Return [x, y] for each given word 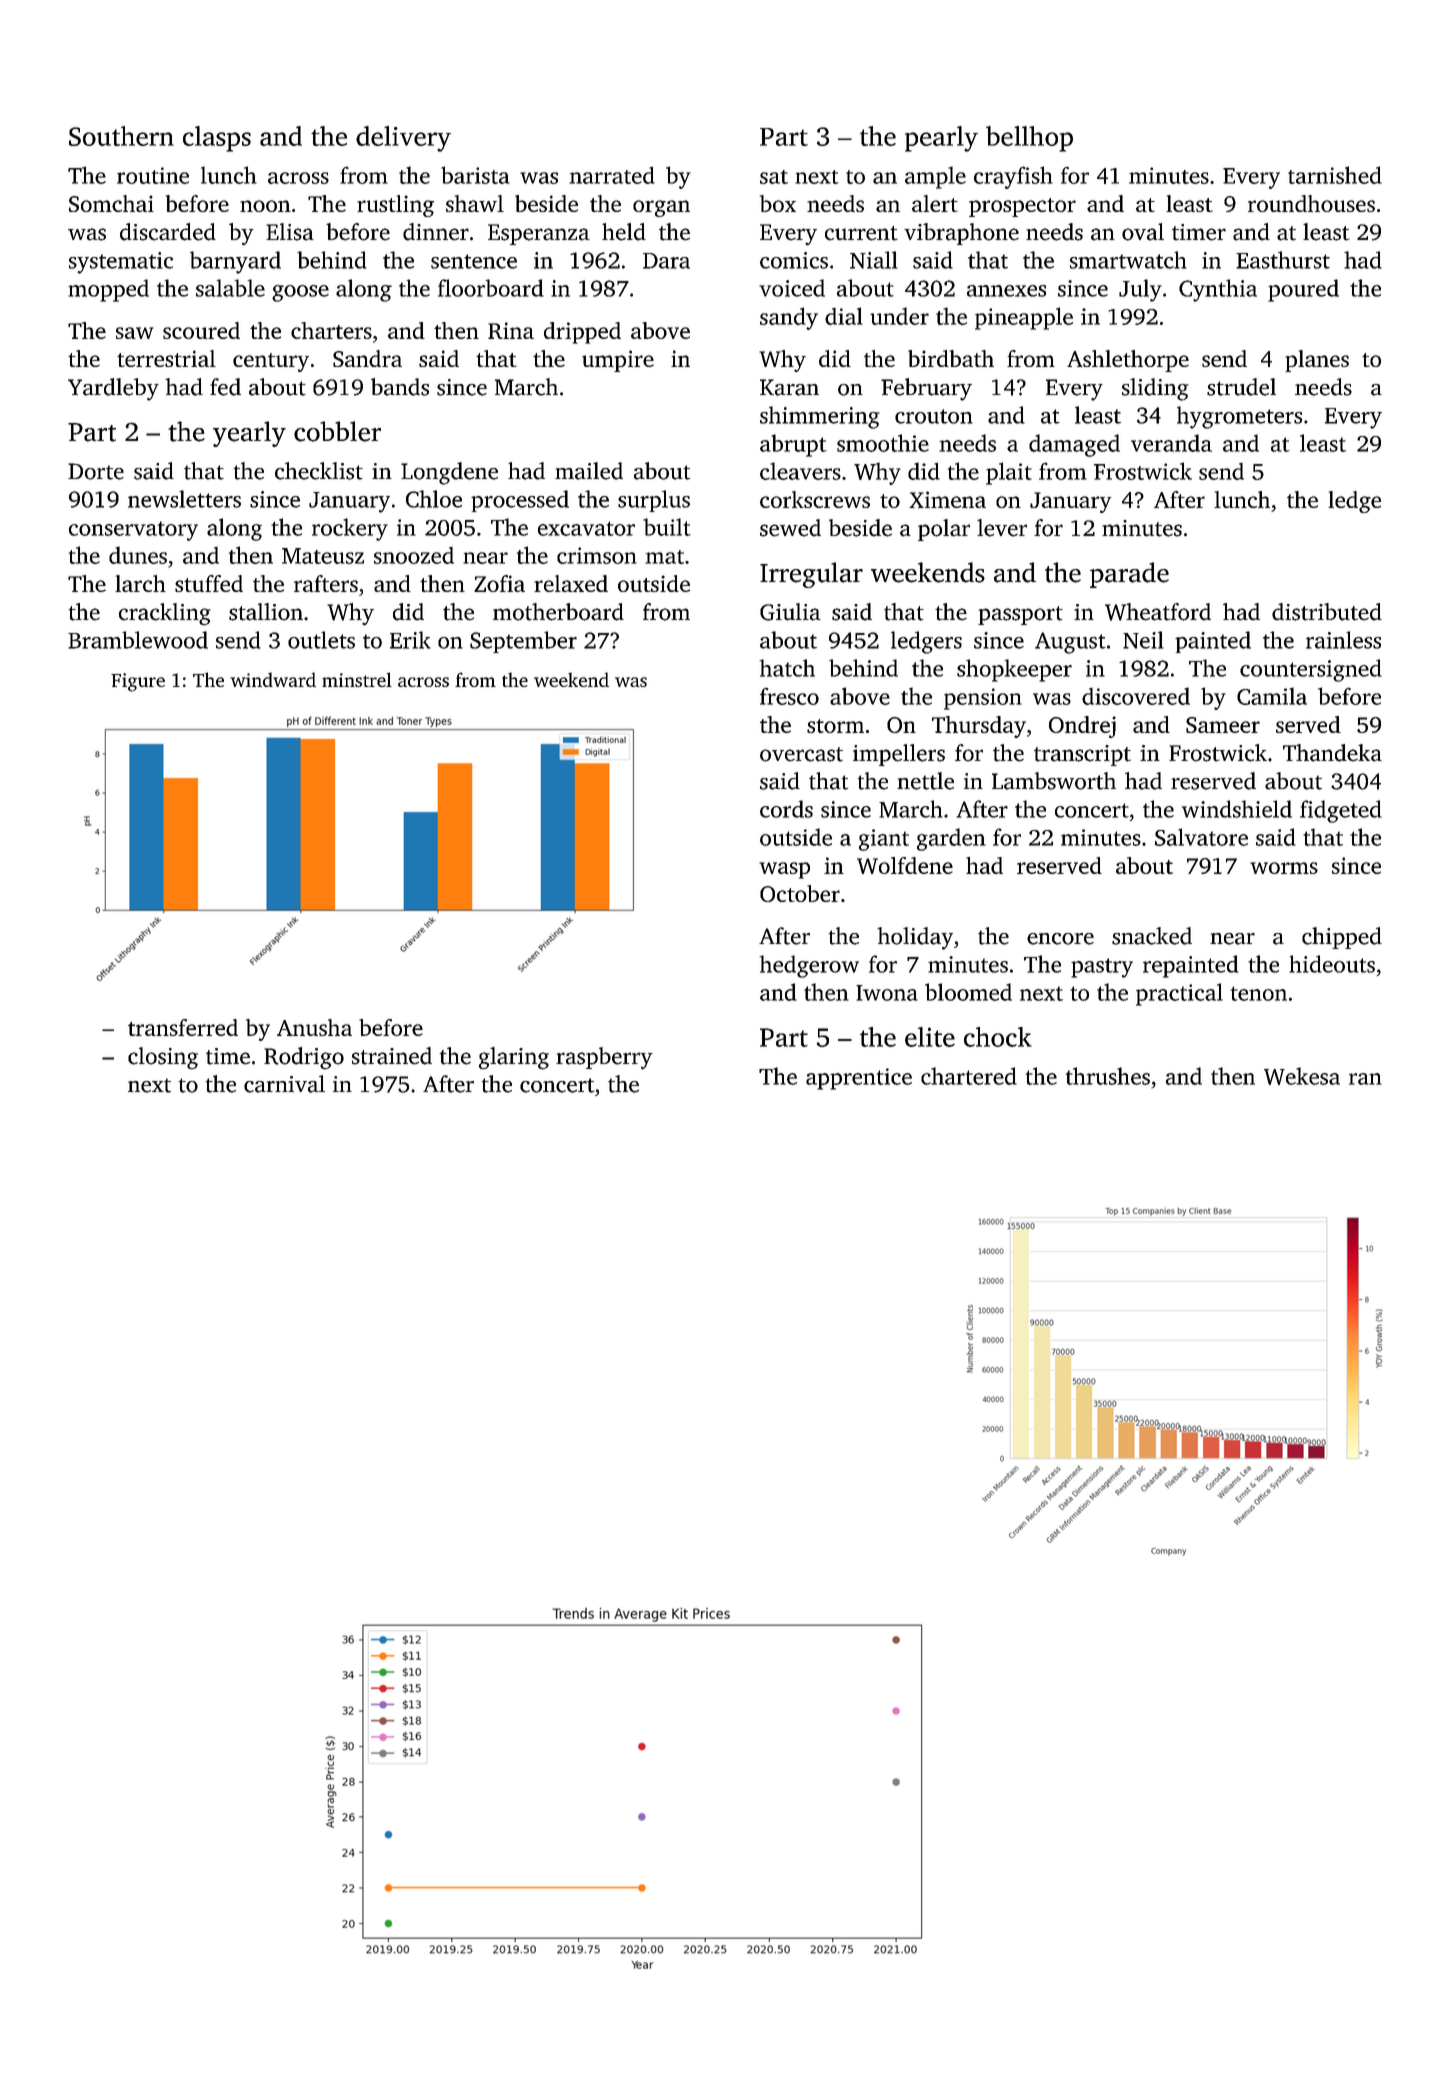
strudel [1241, 387]
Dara [666, 261]
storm [835, 726]
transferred [183, 1027]
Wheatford [1158, 612]
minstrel [357, 679]
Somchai [111, 203]
